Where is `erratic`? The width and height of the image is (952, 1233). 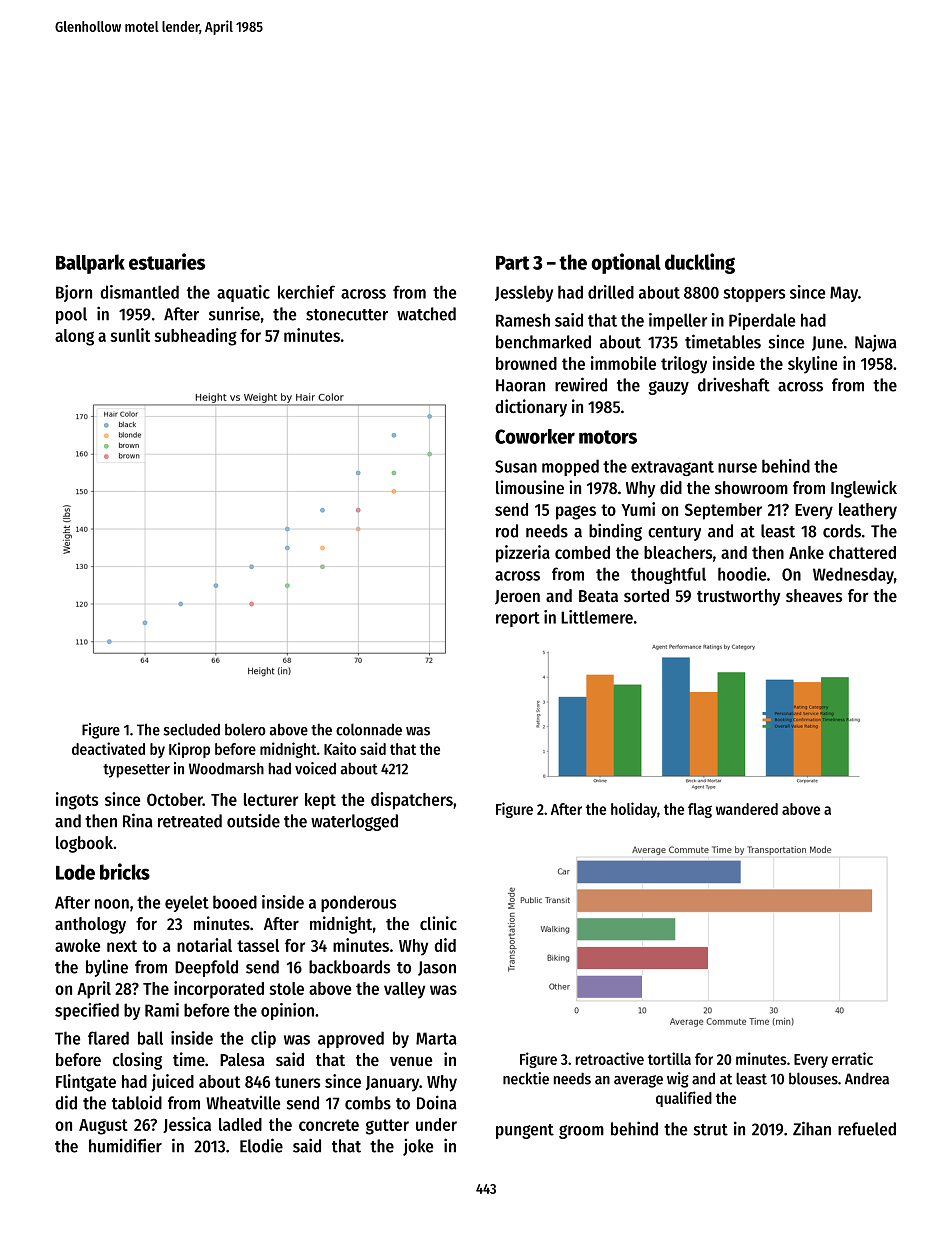 erratic is located at coordinates (852, 1058).
